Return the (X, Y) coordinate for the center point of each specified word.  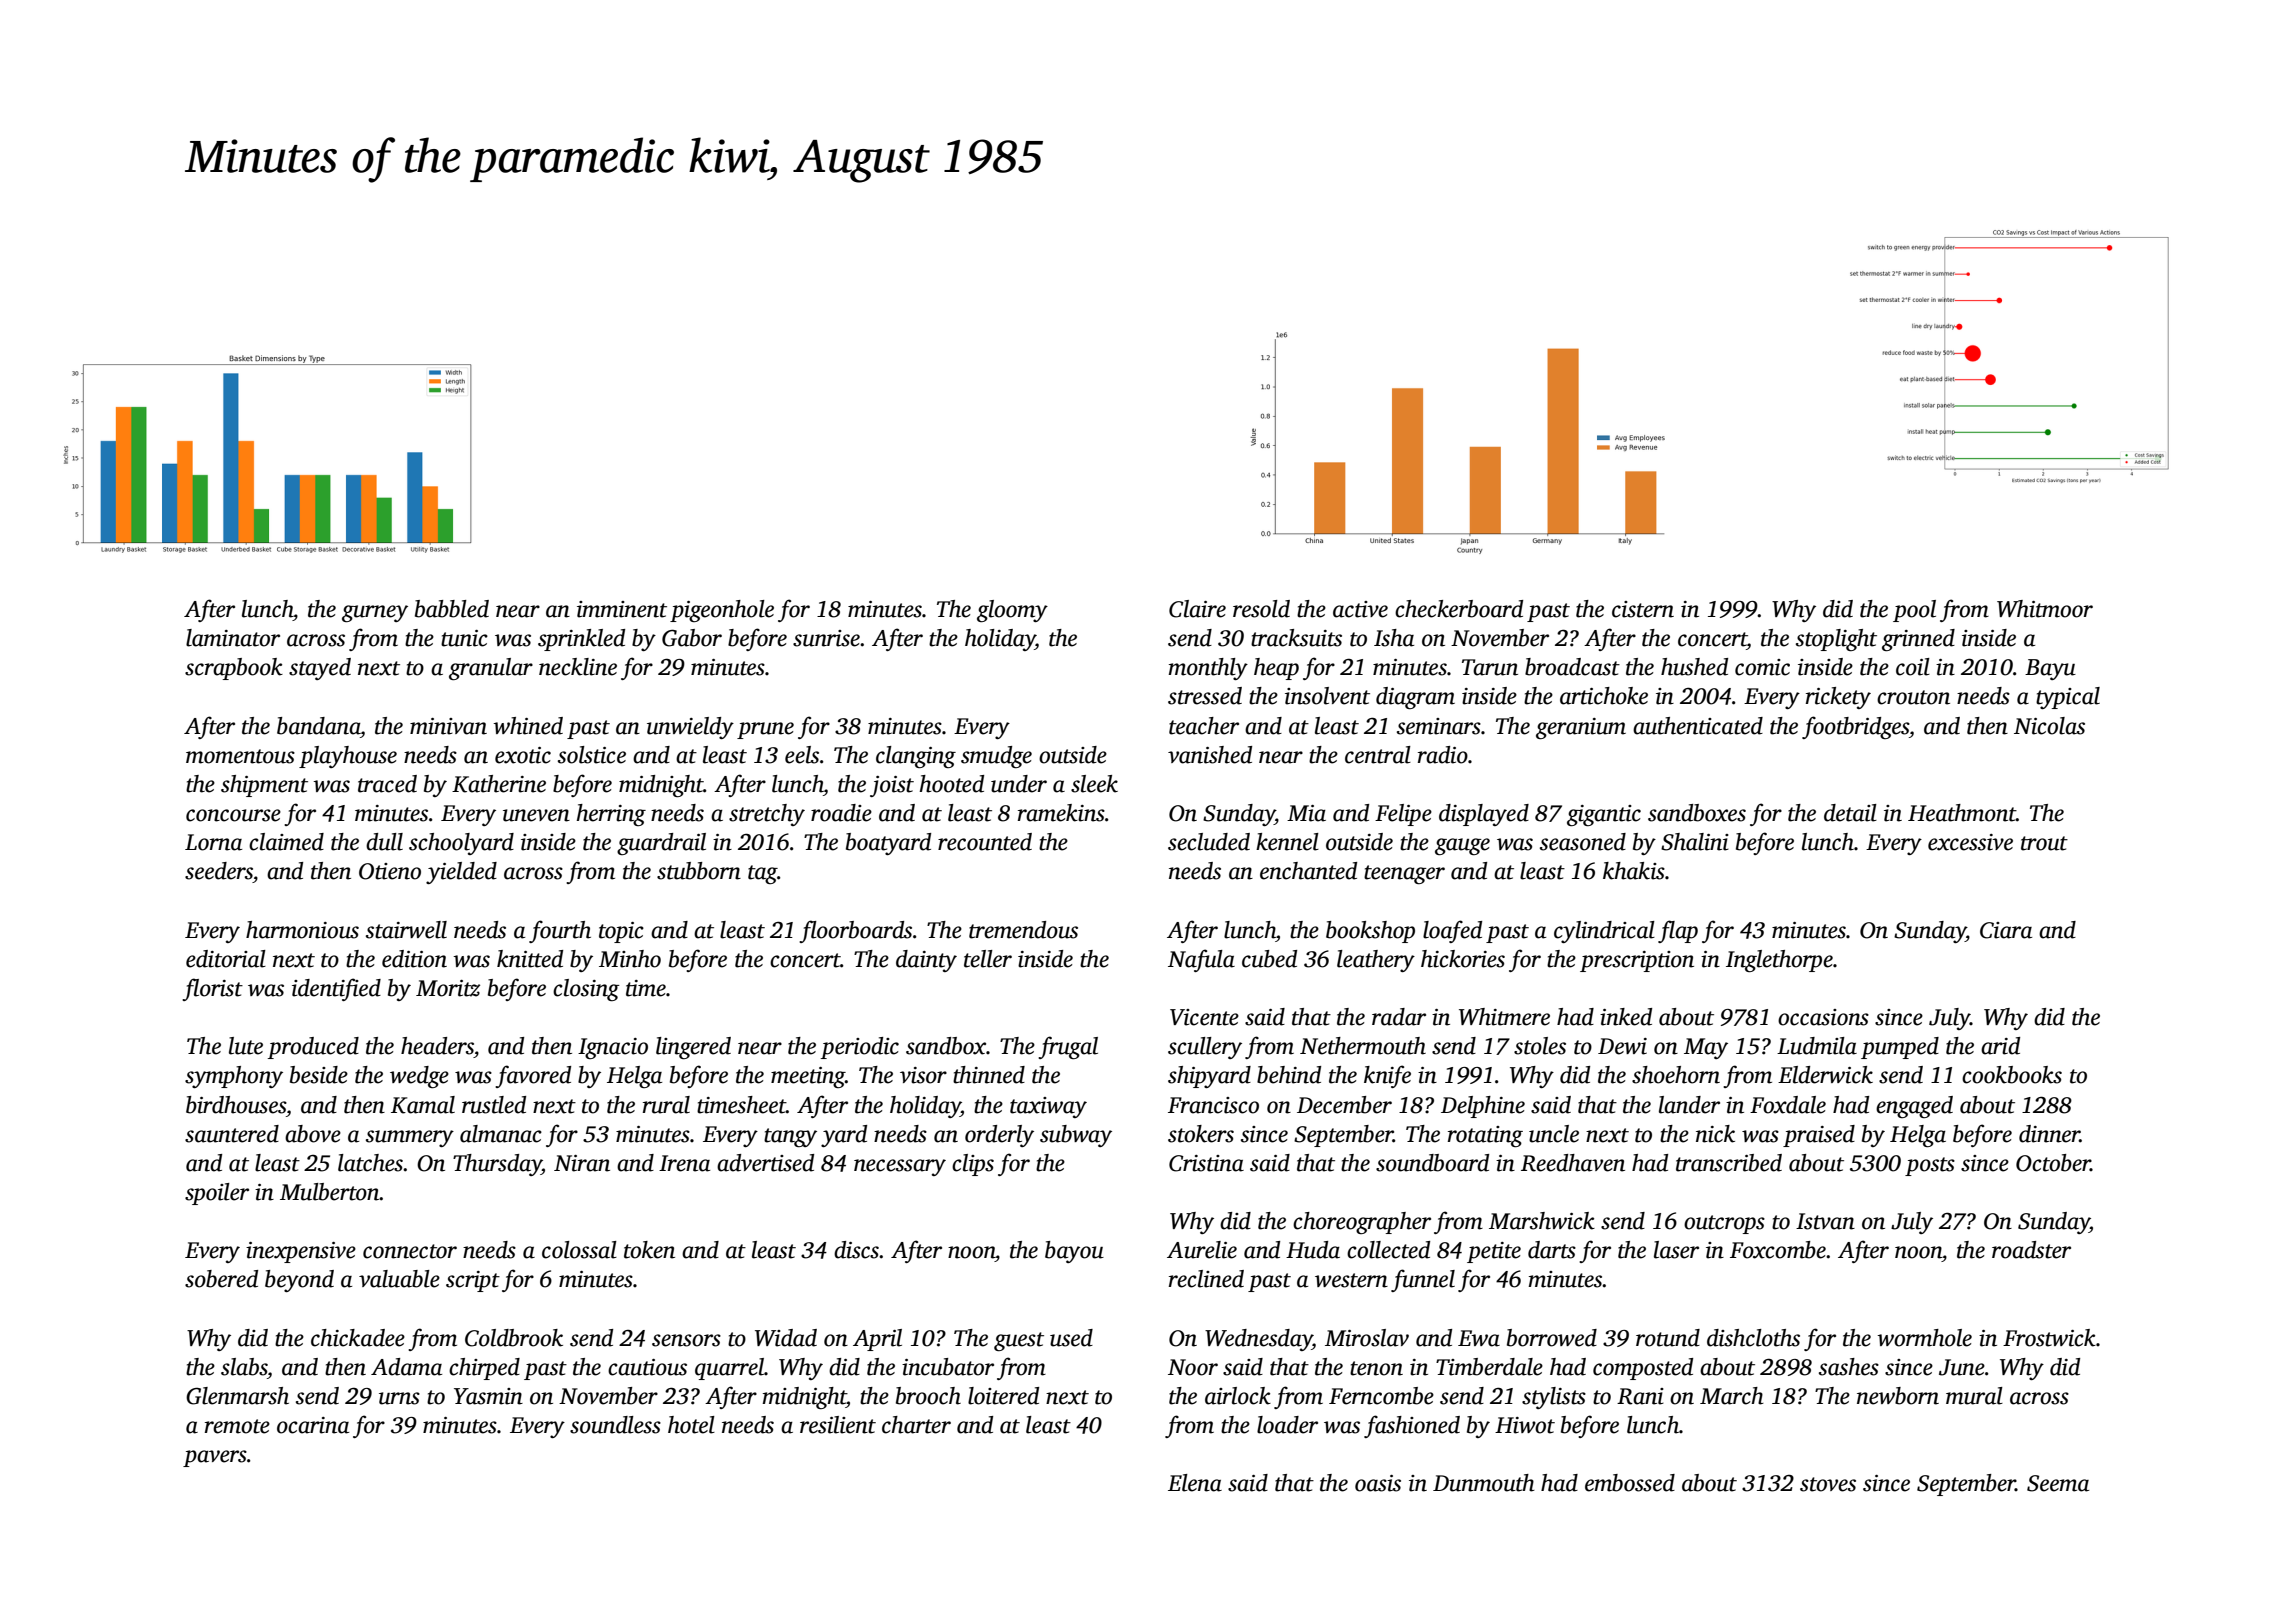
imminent (622, 609)
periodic (860, 1048)
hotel (691, 1425)
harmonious (302, 930)
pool (1914, 611)
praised (1819, 1136)
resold (1261, 609)
